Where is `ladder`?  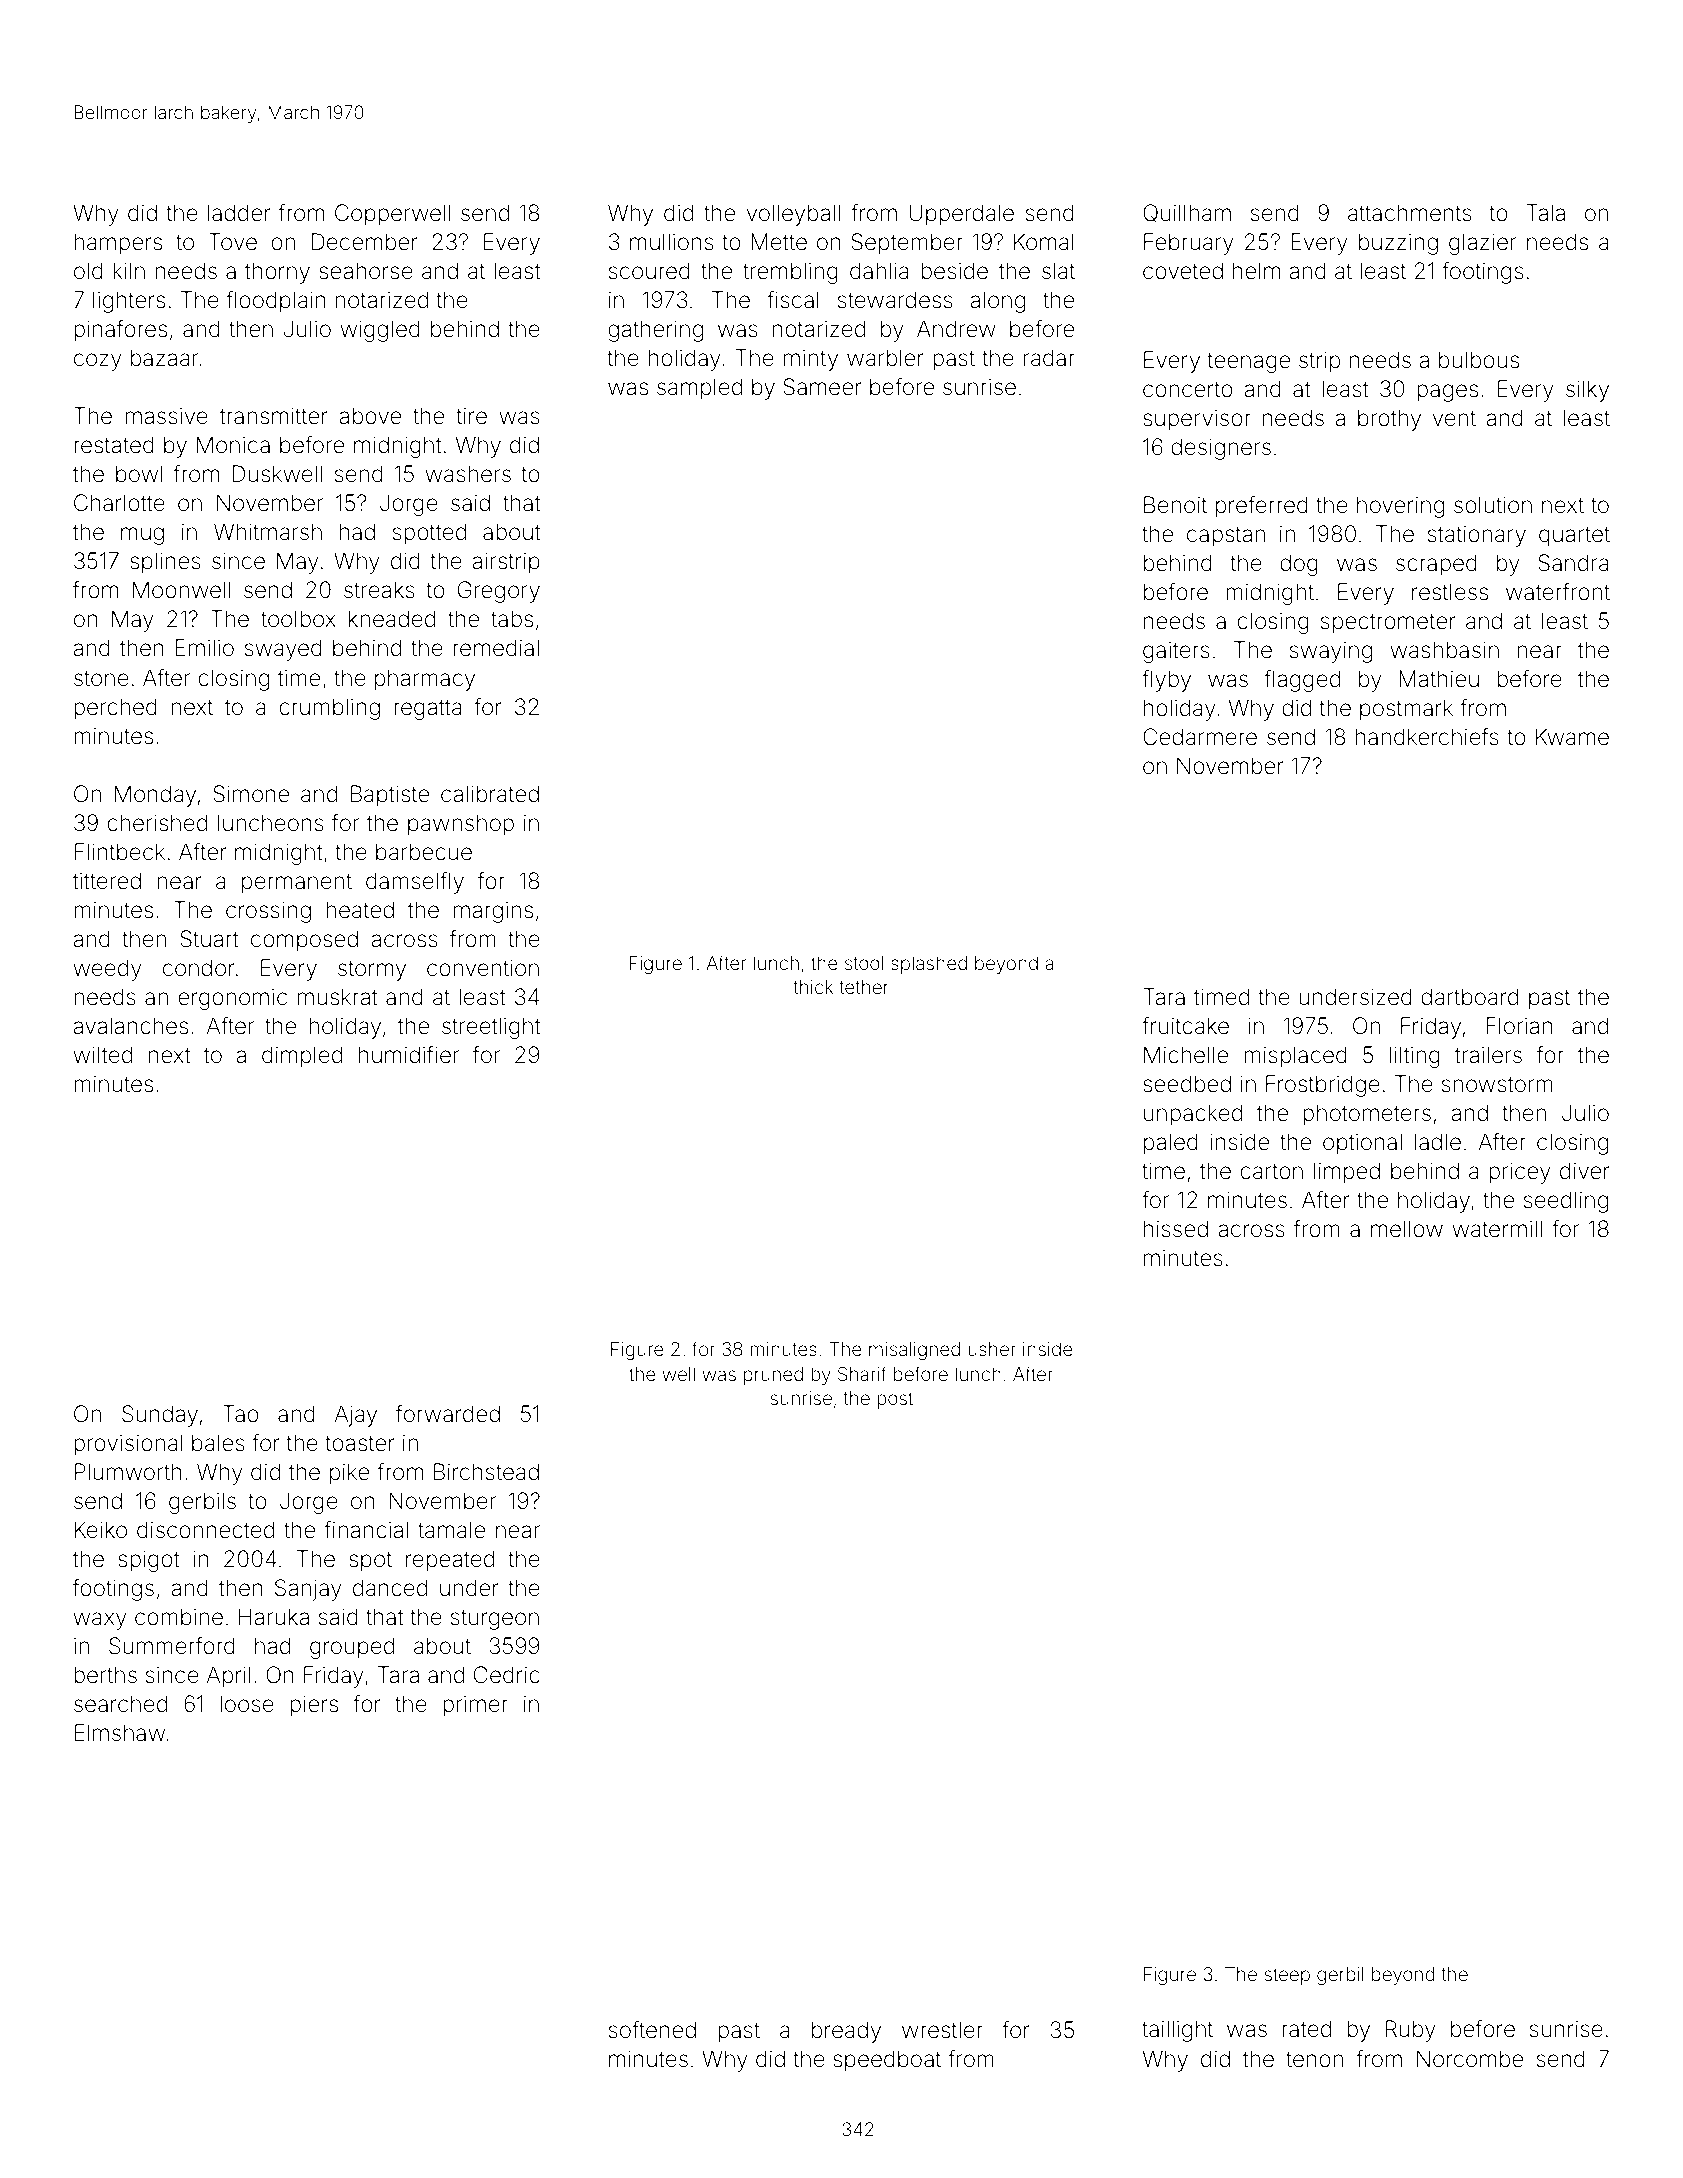
ladder is located at coordinates (239, 213).
